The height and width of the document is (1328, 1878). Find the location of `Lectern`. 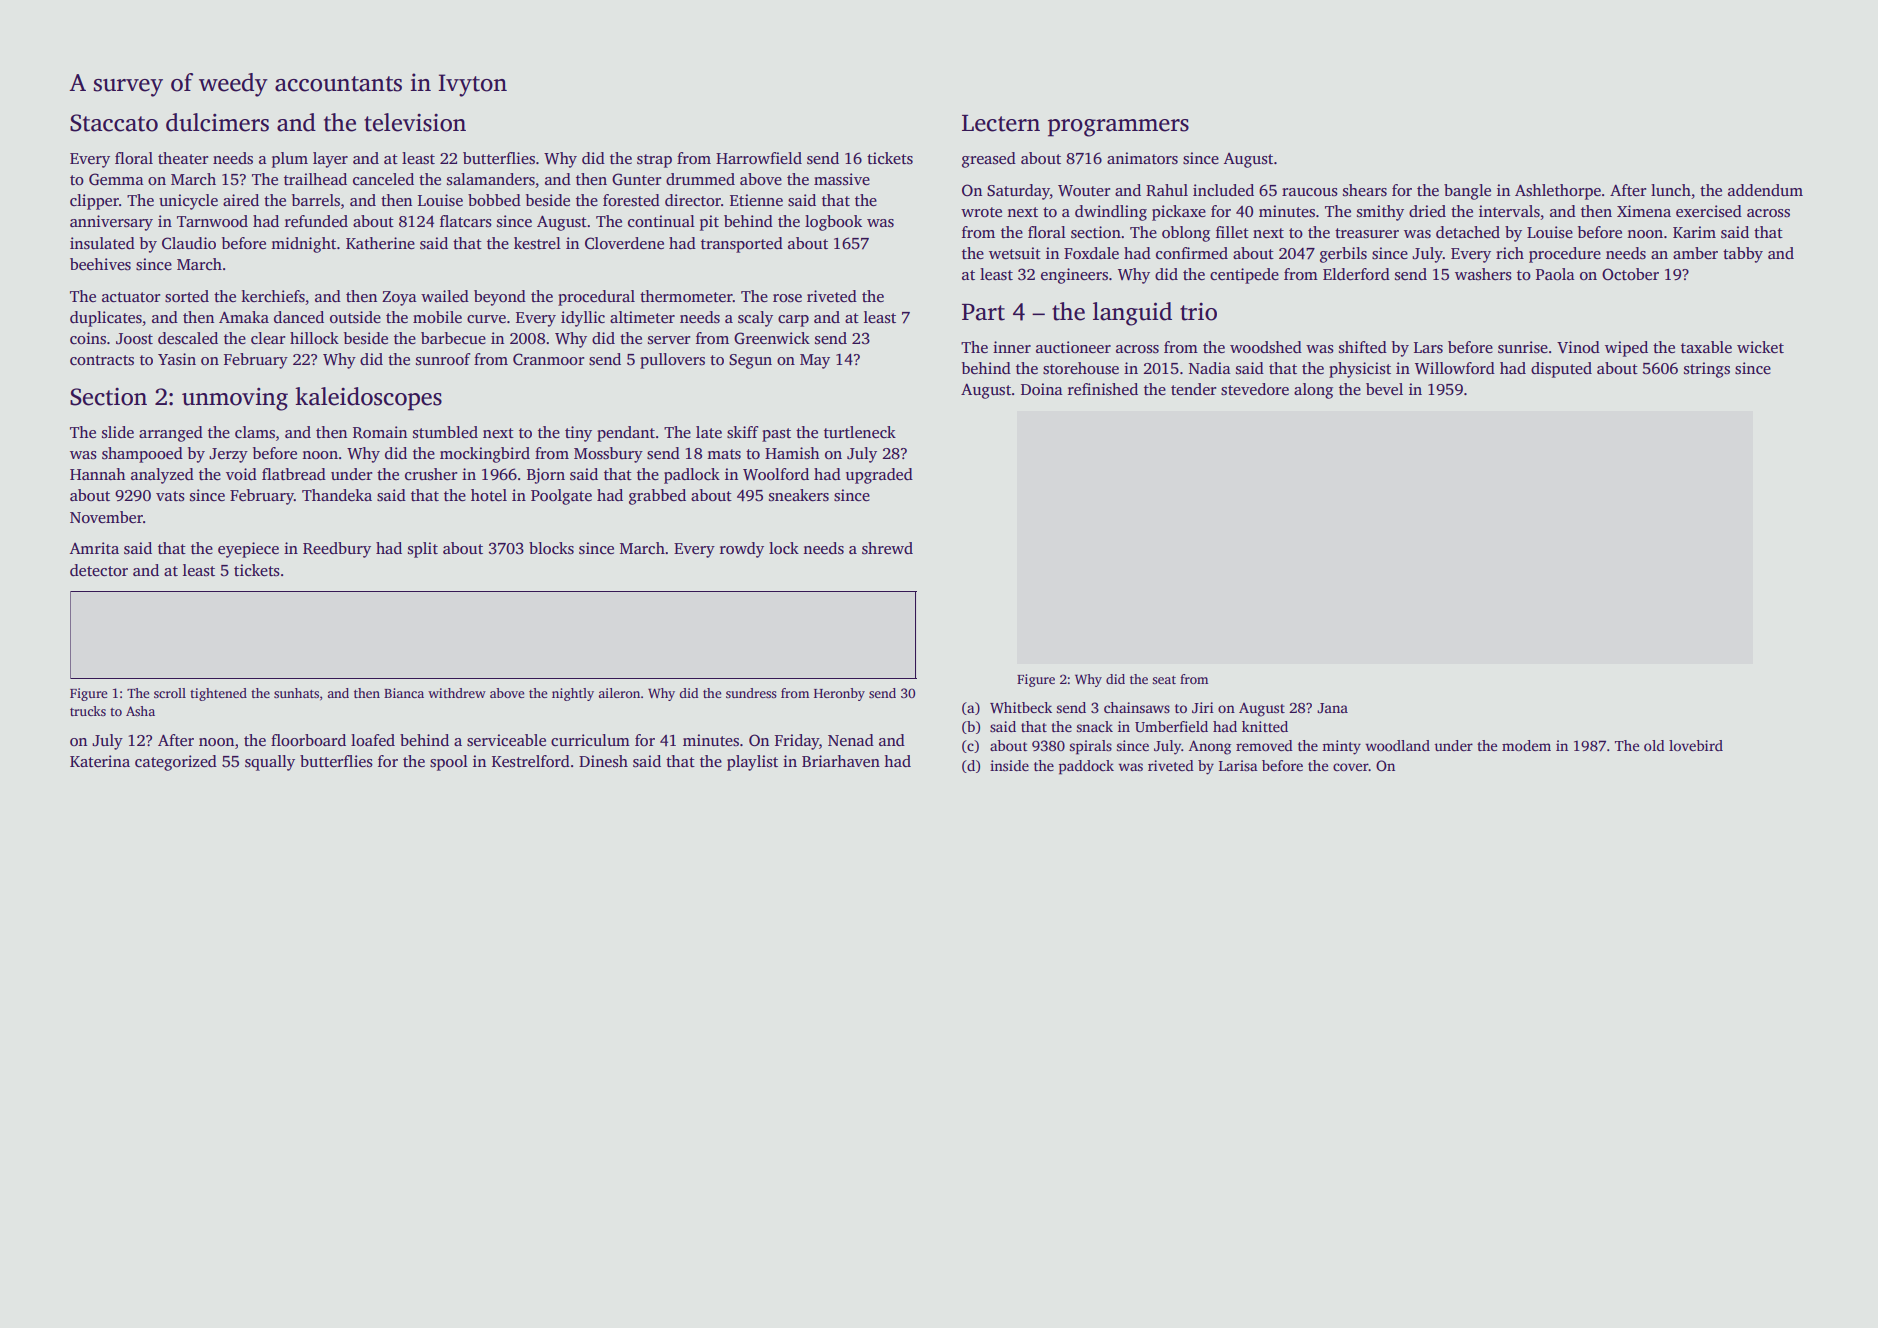

Lectern is located at coordinates (1001, 123).
